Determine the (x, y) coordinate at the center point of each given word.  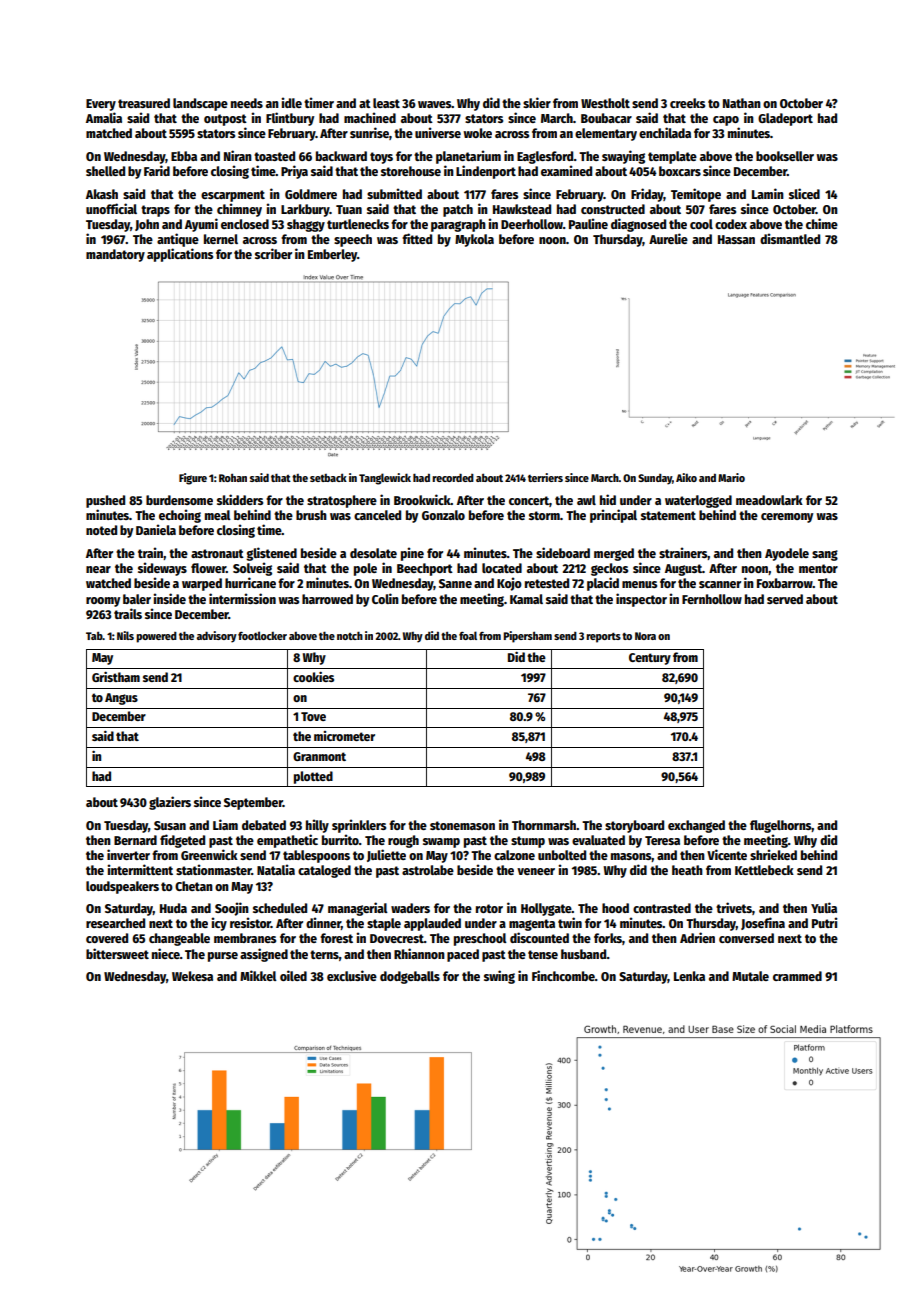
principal (613, 516)
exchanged (696, 826)
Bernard (135, 840)
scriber (273, 253)
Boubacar (606, 118)
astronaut (217, 553)
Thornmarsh (544, 825)
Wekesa (192, 976)
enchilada (665, 132)
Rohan (233, 477)
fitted (417, 238)
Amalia (104, 117)
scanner (720, 584)
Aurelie (668, 238)
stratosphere (342, 501)
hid (608, 499)
